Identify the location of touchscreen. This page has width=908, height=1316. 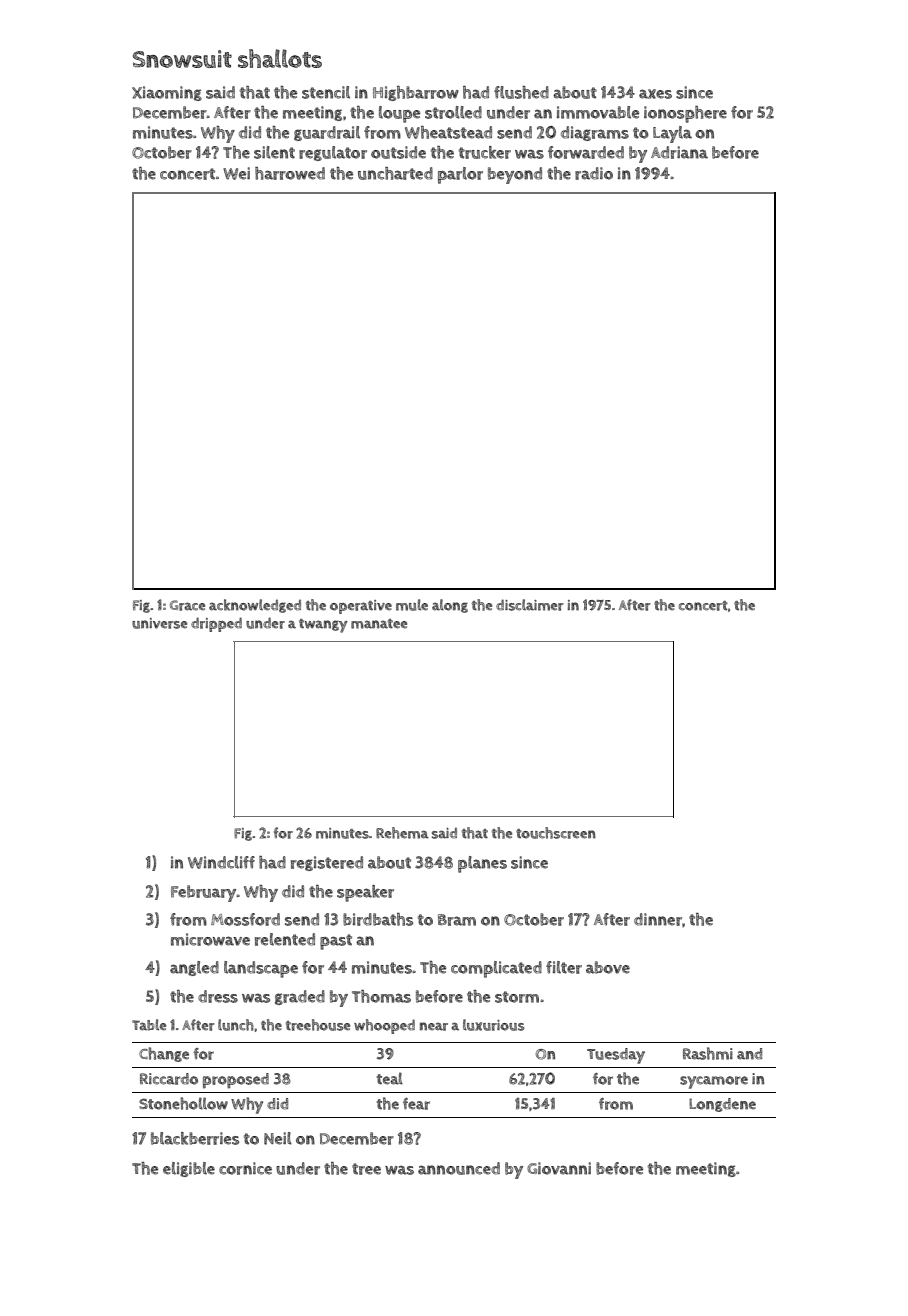
(556, 833).
